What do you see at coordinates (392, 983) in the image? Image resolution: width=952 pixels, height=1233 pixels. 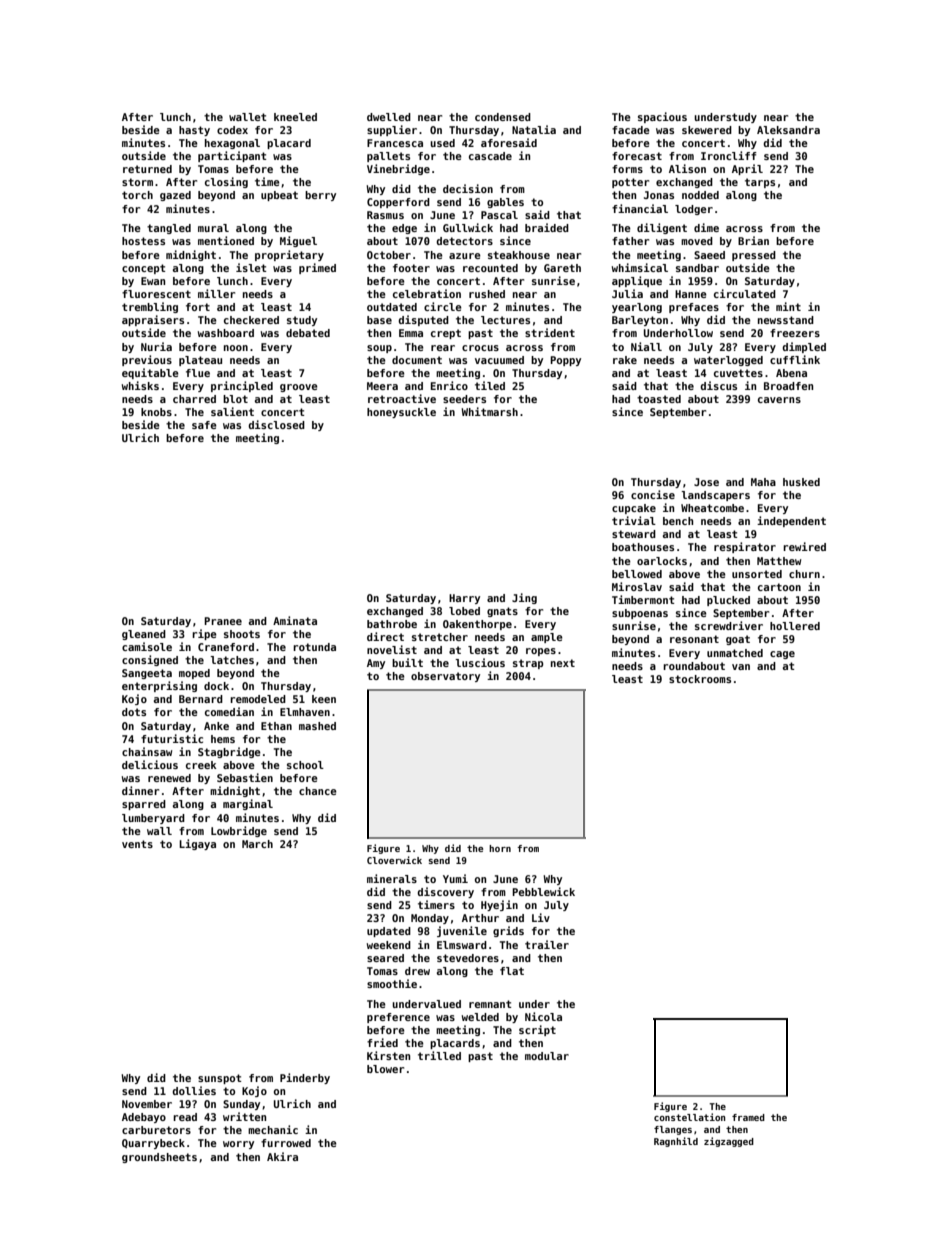 I see `smoothie` at bounding box center [392, 983].
